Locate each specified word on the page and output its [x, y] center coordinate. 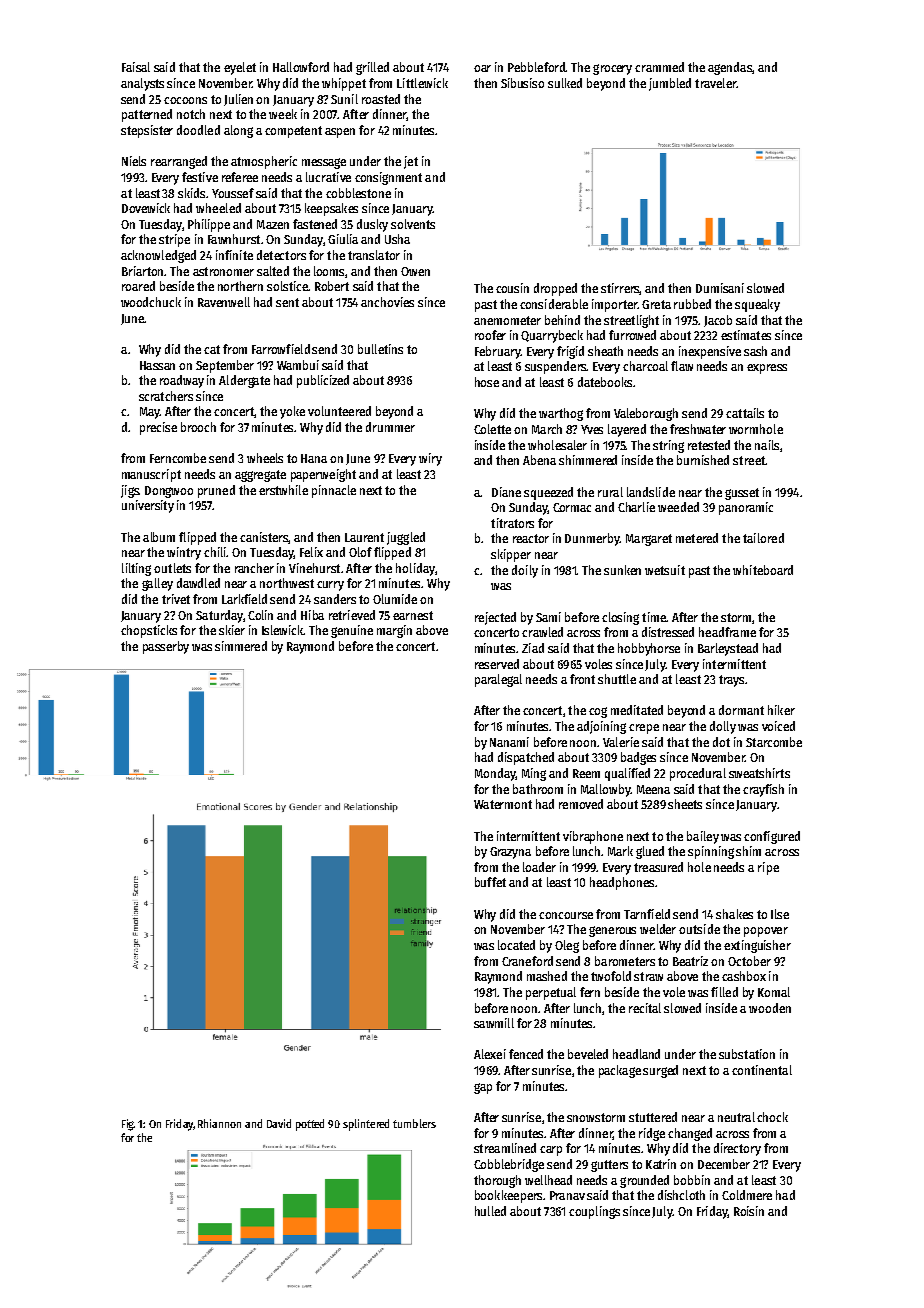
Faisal [136, 67]
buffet [490, 882]
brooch [198, 427]
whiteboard [763, 570]
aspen [340, 133]
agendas [730, 68]
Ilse [780, 914]
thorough [497, 1181]
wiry [430, 459]
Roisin [749, 1211]
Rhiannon [219, 1123]
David [279, 1123]
